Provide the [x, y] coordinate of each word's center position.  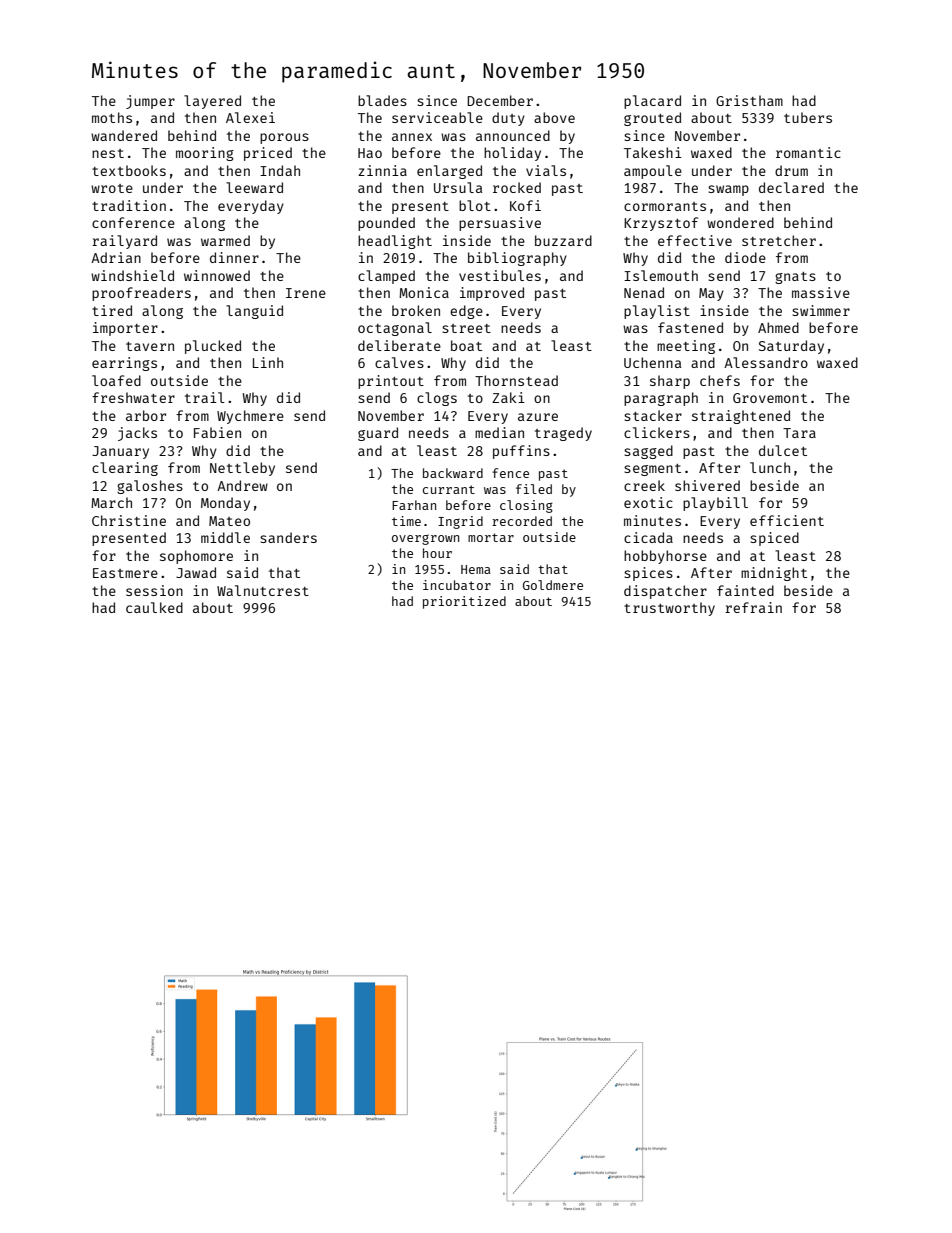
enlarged [449, 172]
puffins [521, 452]
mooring [205, 154]
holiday [512, 154]
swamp [728, 190]
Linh [268, 362]
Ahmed [778, 327]
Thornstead [516, 380]
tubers [808, 117]
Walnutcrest [263, 590]
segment [652, 470]
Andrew [242, 485]
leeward [254, 187]
